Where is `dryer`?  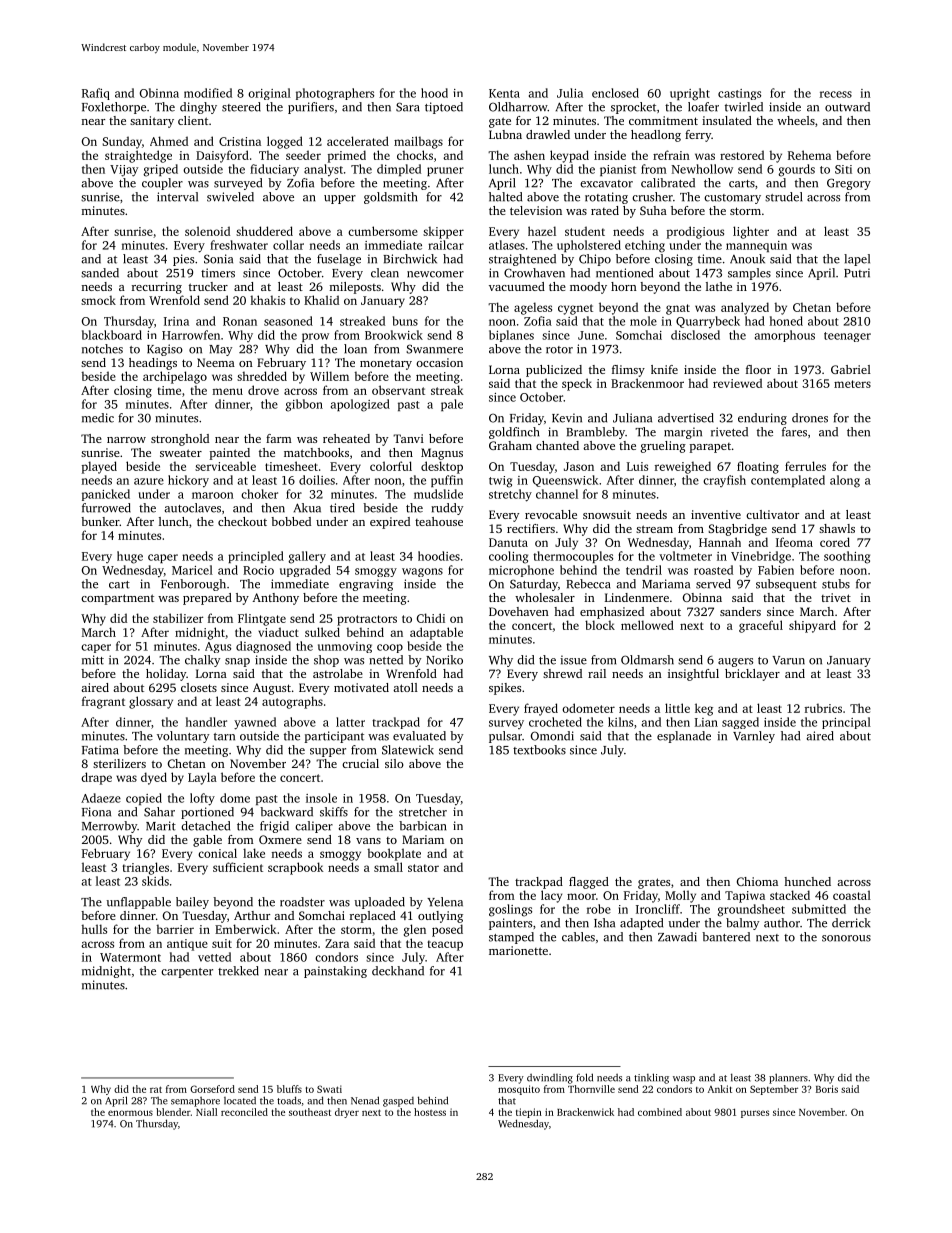
dryer is located at coordinates (347, 1113).
